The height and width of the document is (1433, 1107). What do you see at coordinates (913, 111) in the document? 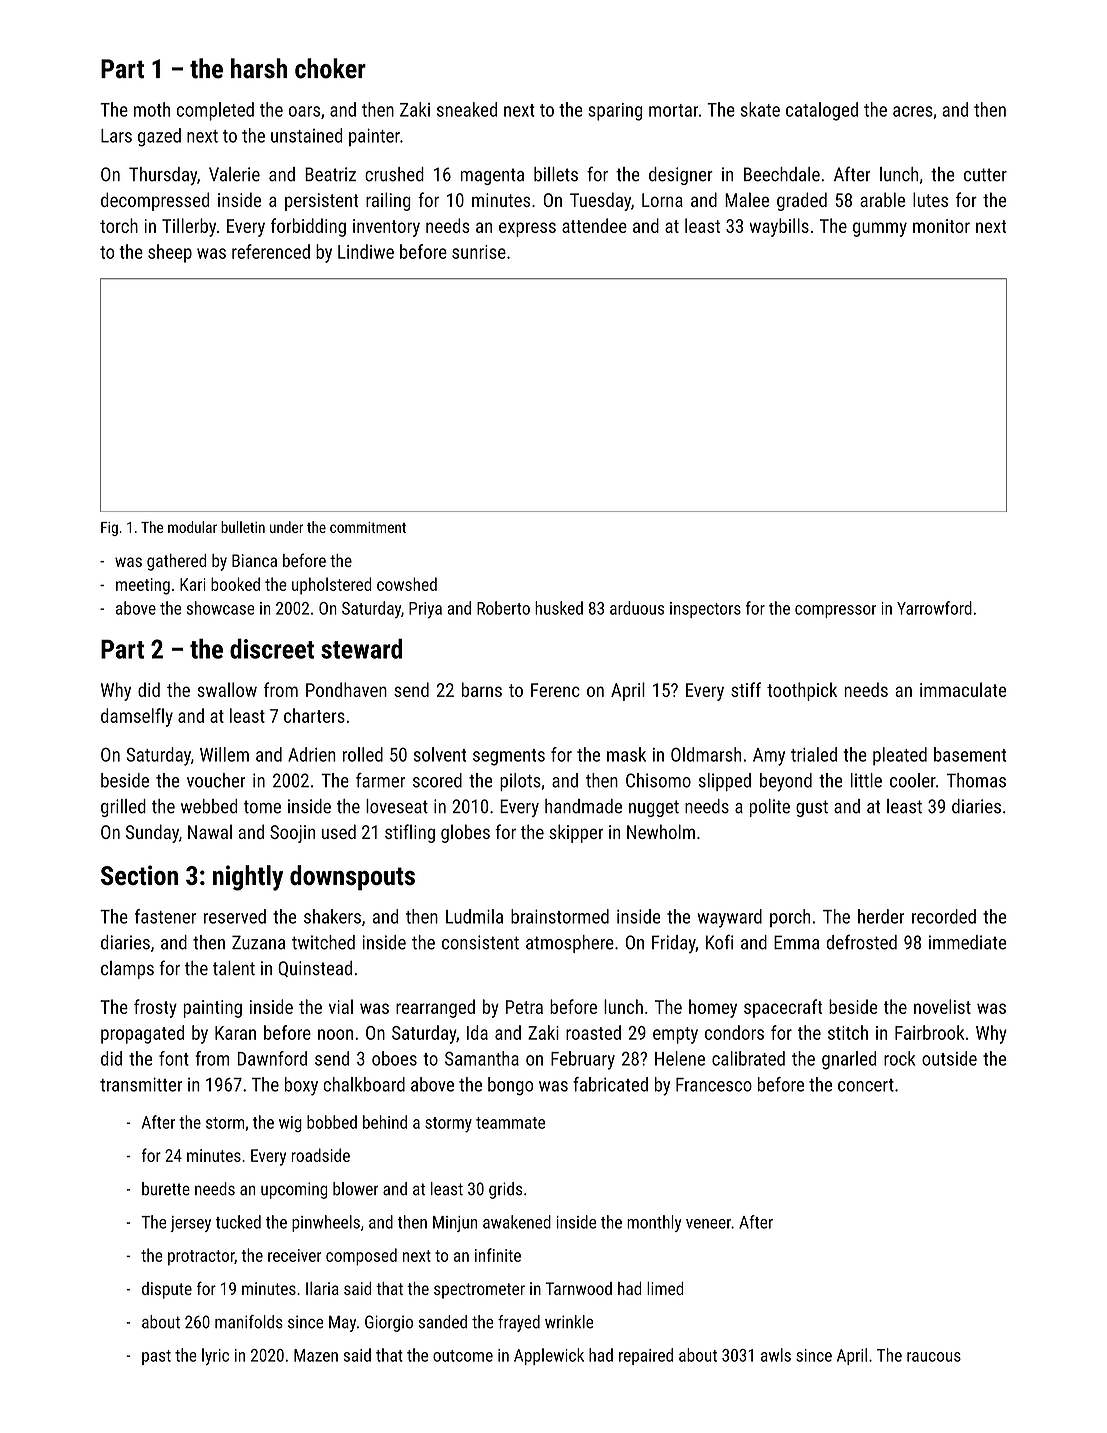
I see `acres` at bounding box center [913, 111].
